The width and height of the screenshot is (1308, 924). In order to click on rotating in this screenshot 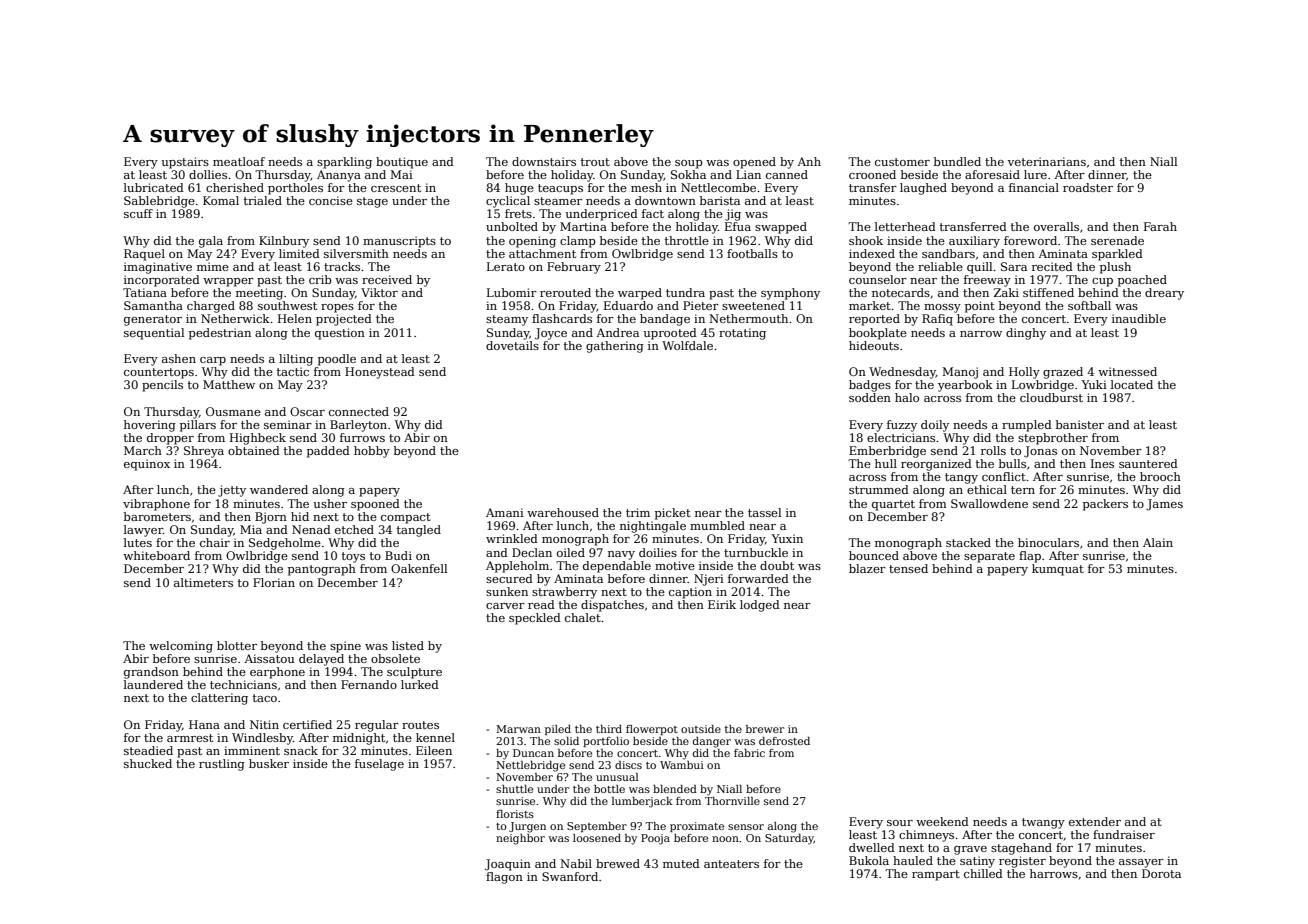, I will do `click(742, 334)`.
